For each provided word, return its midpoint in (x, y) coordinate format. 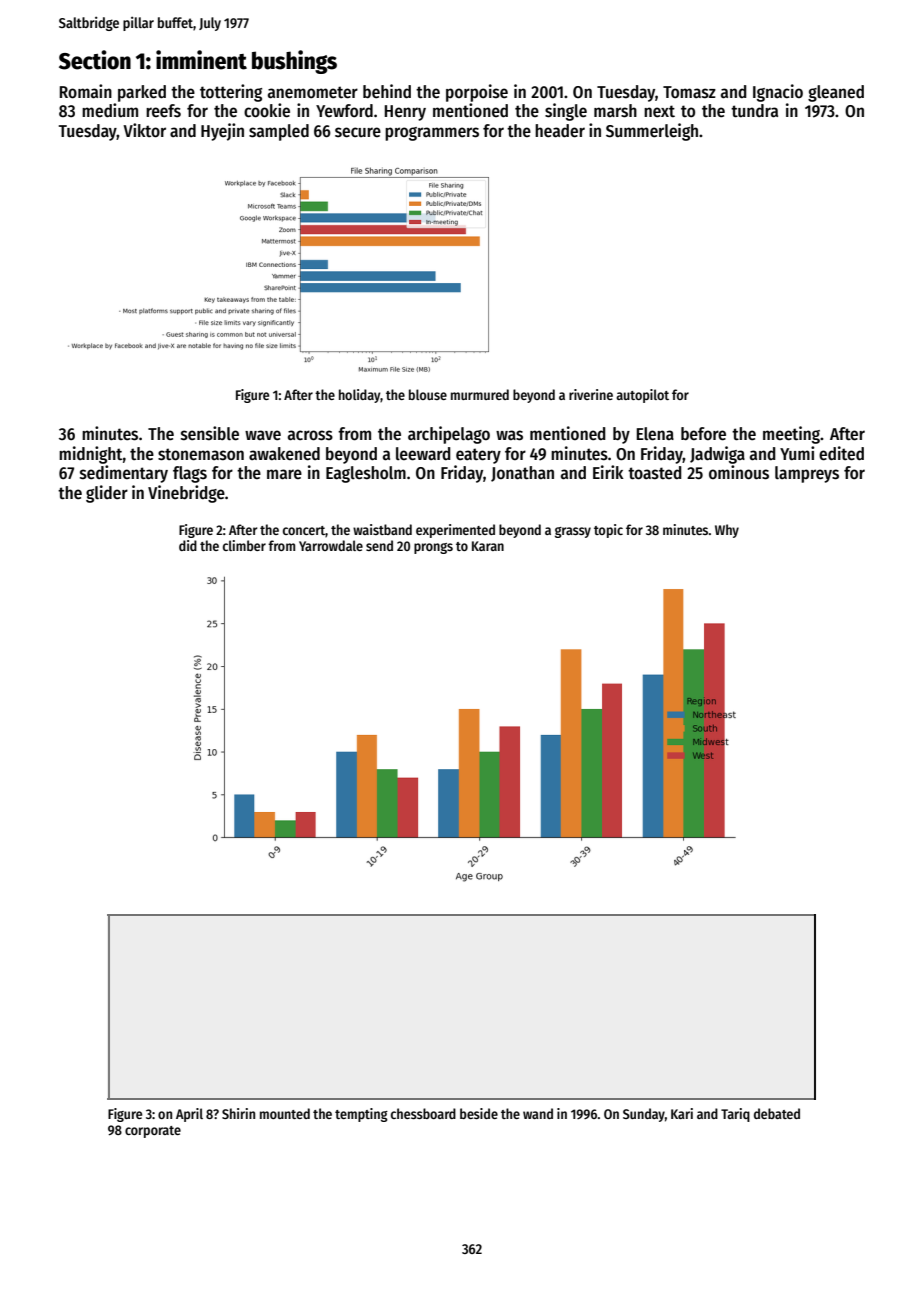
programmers (432, 134)
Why (727, 531)
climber (244, 545)
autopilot (642, 396)
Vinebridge (186, 494)
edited (841, 453)
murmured (480, 394)
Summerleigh (652, 132)
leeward (423, 454)
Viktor (144, 130)
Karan (488, 546)
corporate (153, 1132)
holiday (360, 396)
